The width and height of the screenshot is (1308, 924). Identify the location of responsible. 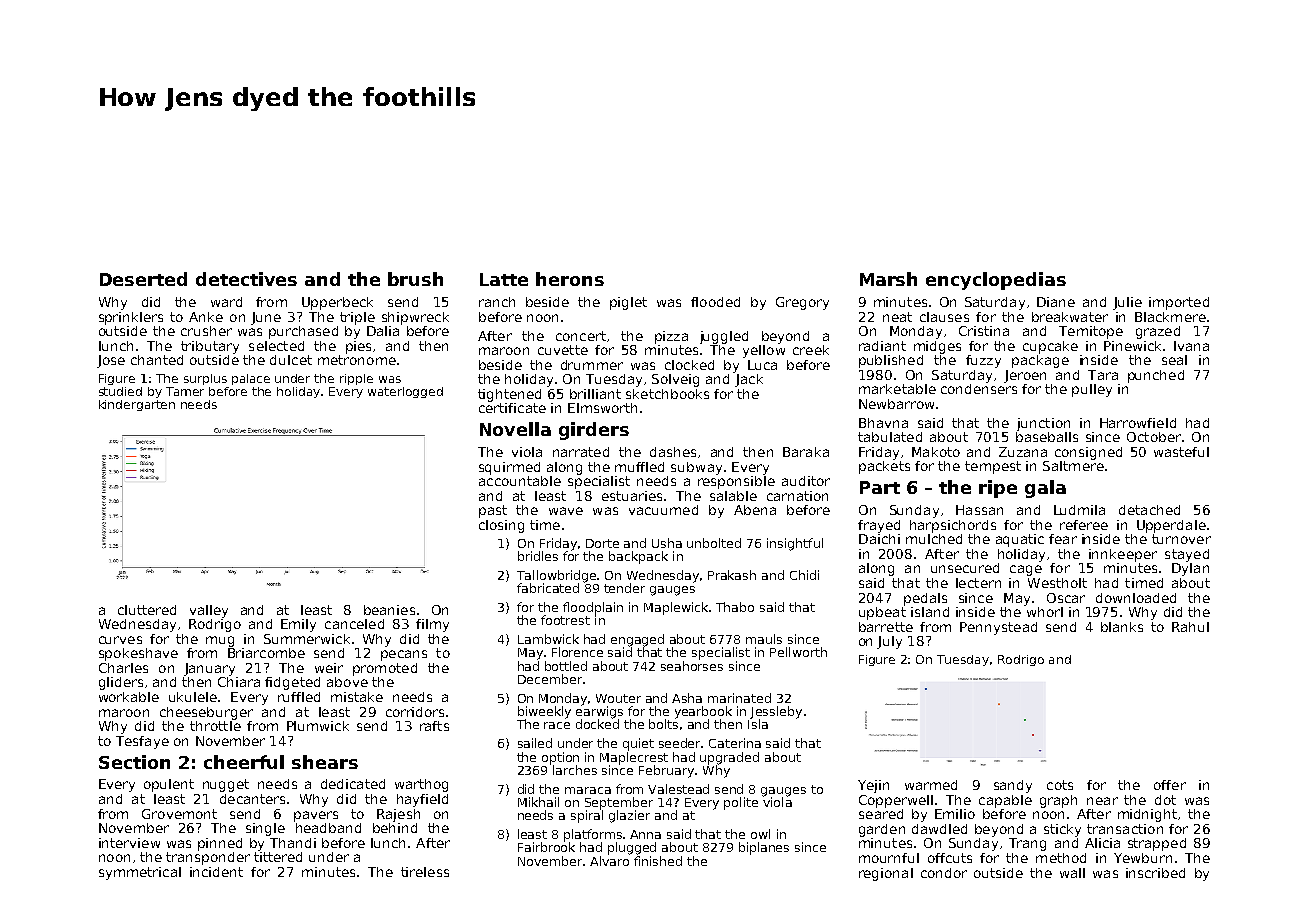
(736, 482).
